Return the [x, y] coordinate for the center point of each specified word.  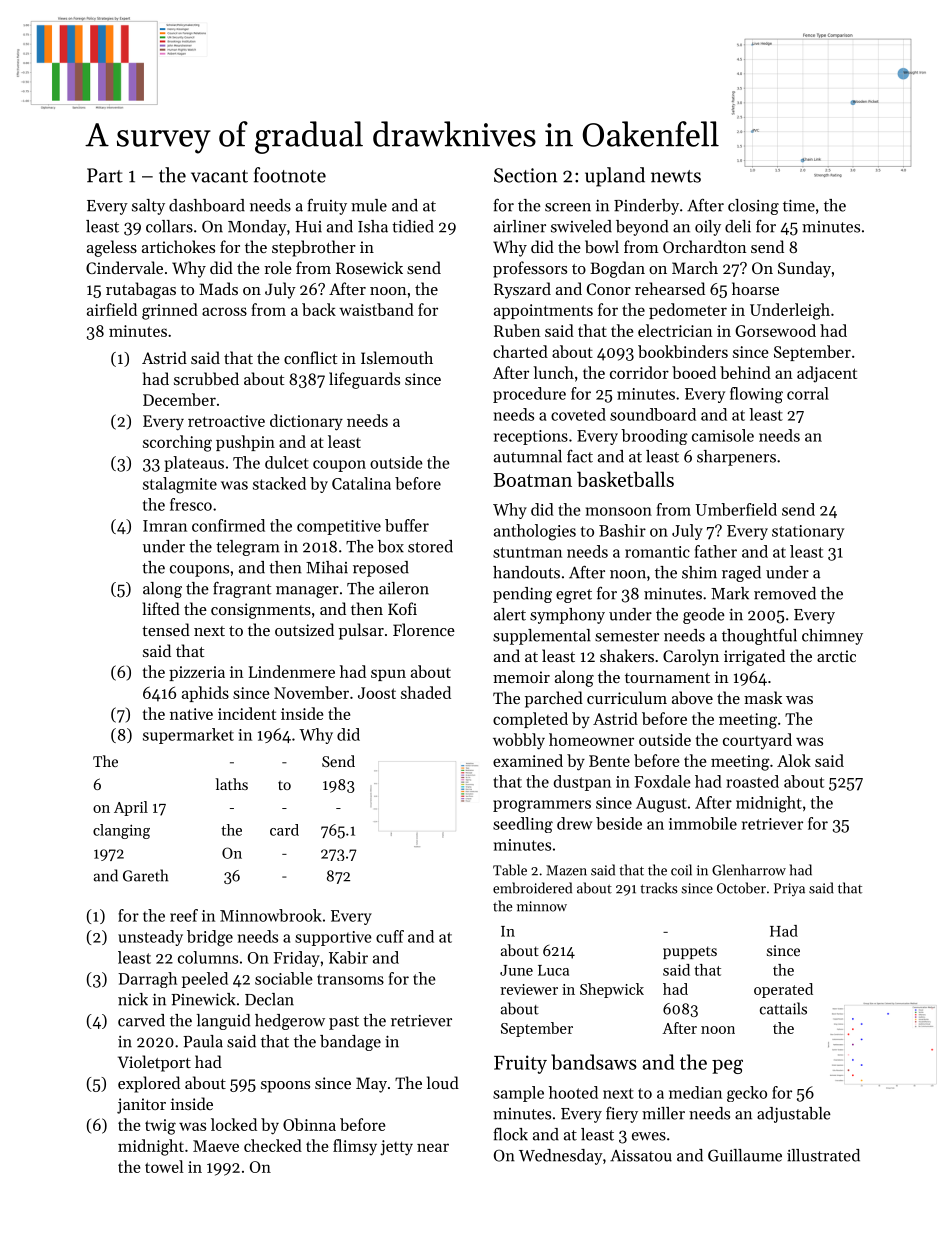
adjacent [827, 374]
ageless [112, 248]
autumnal [528, 456]
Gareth [145, 875]
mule [369, 205]
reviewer [529, 989]
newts [676, 176]
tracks [659, 888]
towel [164, 1166]
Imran [165, 526]
